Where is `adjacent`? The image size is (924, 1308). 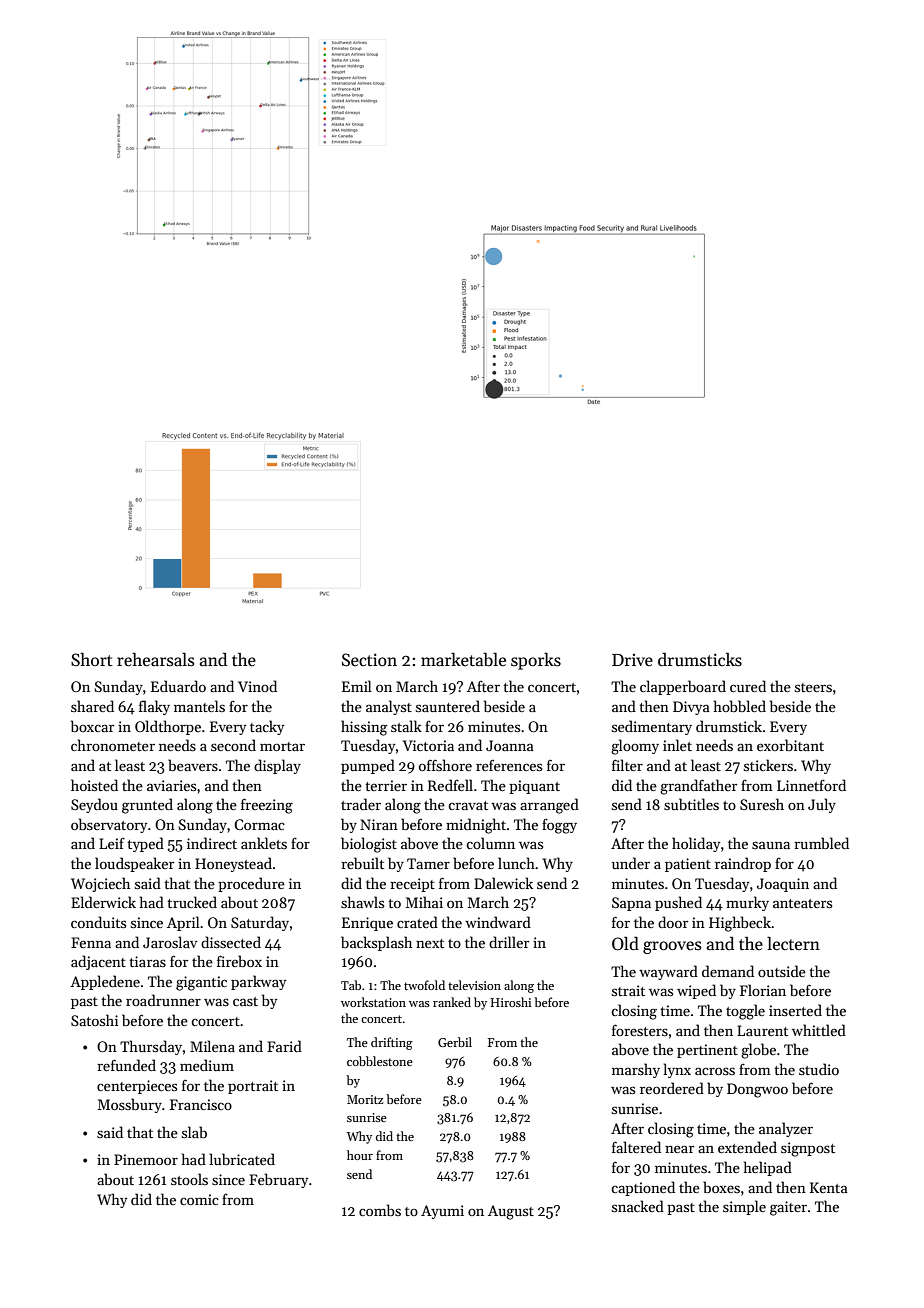
adjacent is located at coordinates (98, 962).
